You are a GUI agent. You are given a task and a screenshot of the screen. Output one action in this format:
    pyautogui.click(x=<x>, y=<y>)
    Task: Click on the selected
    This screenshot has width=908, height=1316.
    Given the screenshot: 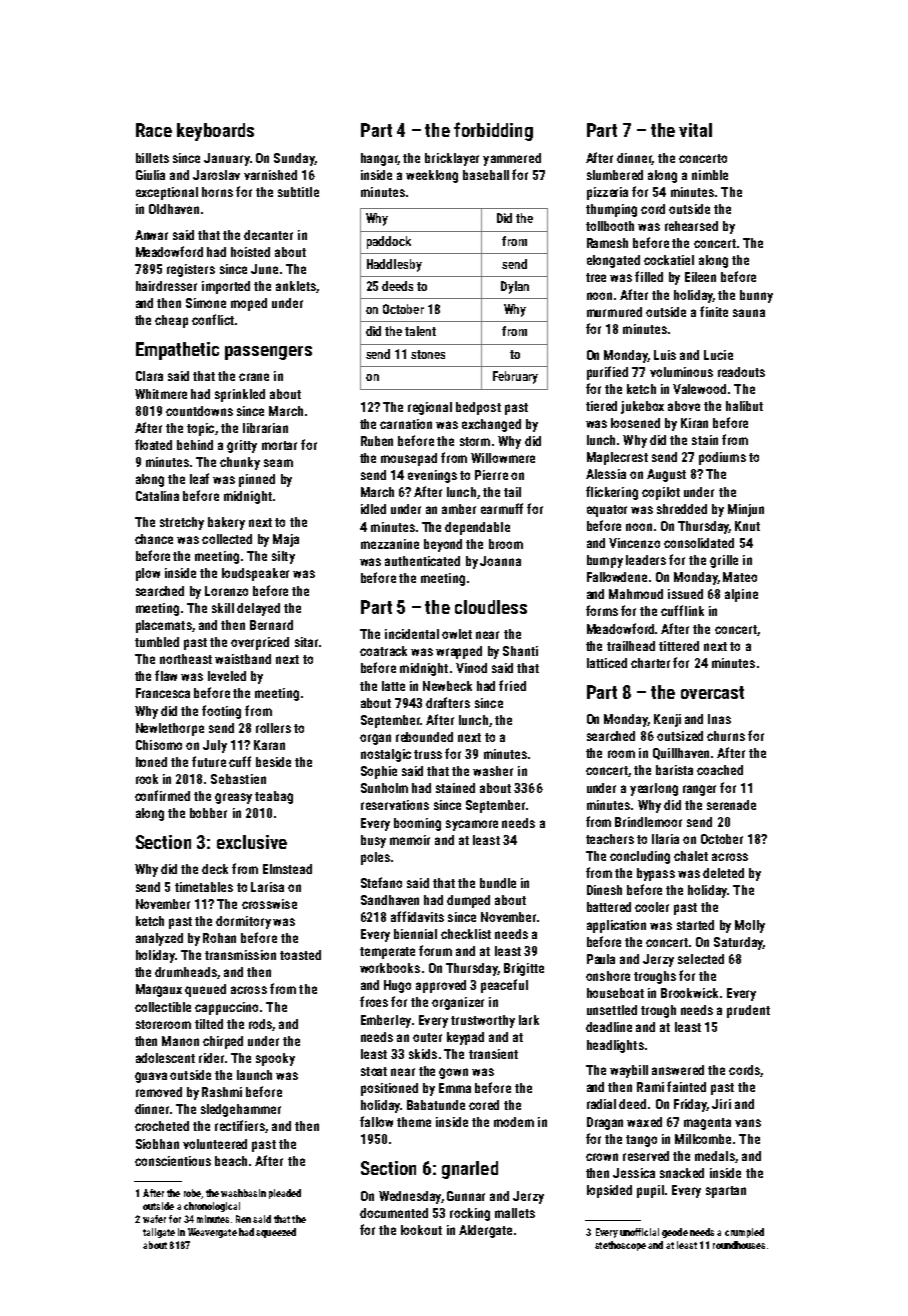 What is the action you would take?
    pyautogui.click(x=701, y=959)
